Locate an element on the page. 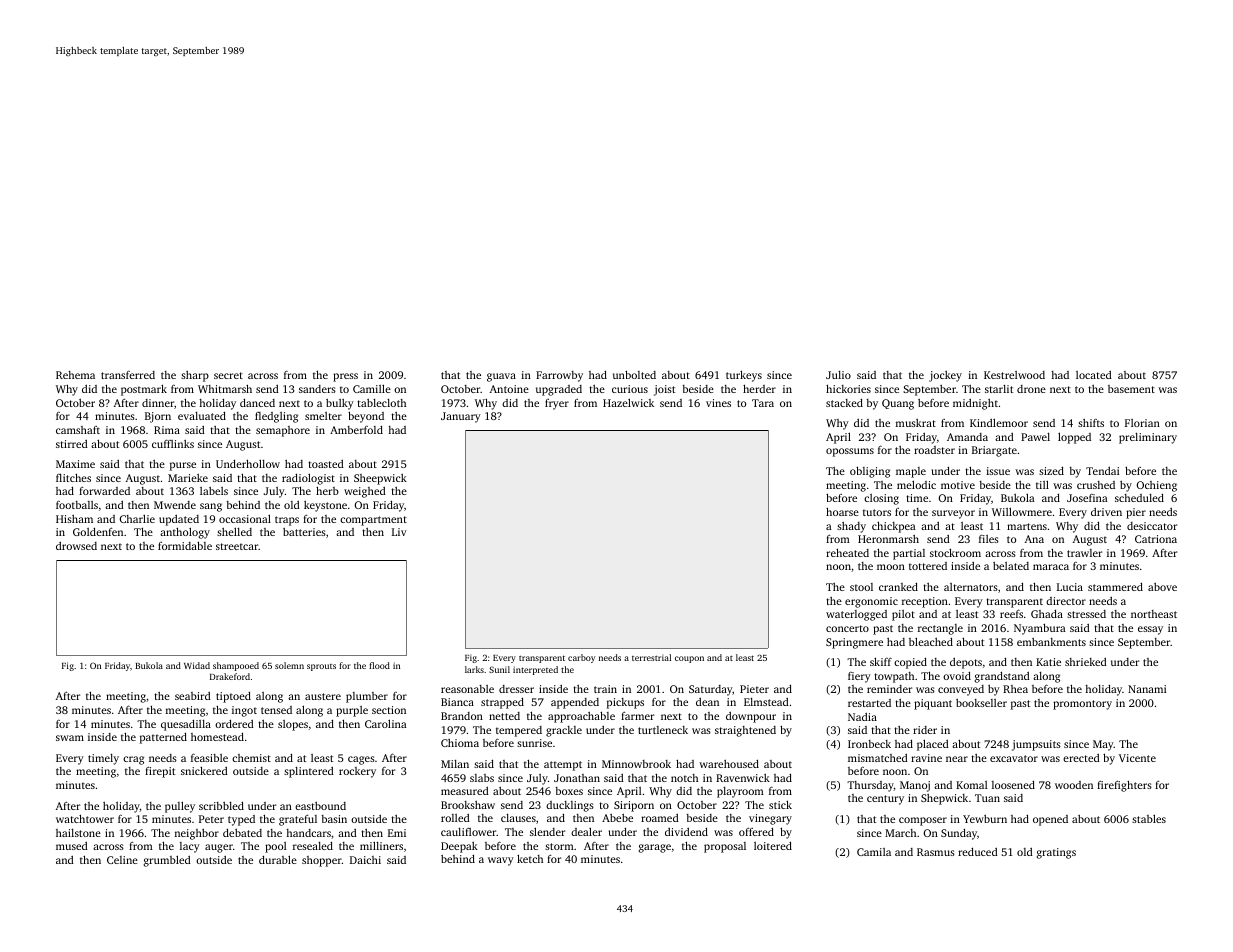 The width and height of the image is (1233, 952). wavy is located at coordinates (501, 861).
